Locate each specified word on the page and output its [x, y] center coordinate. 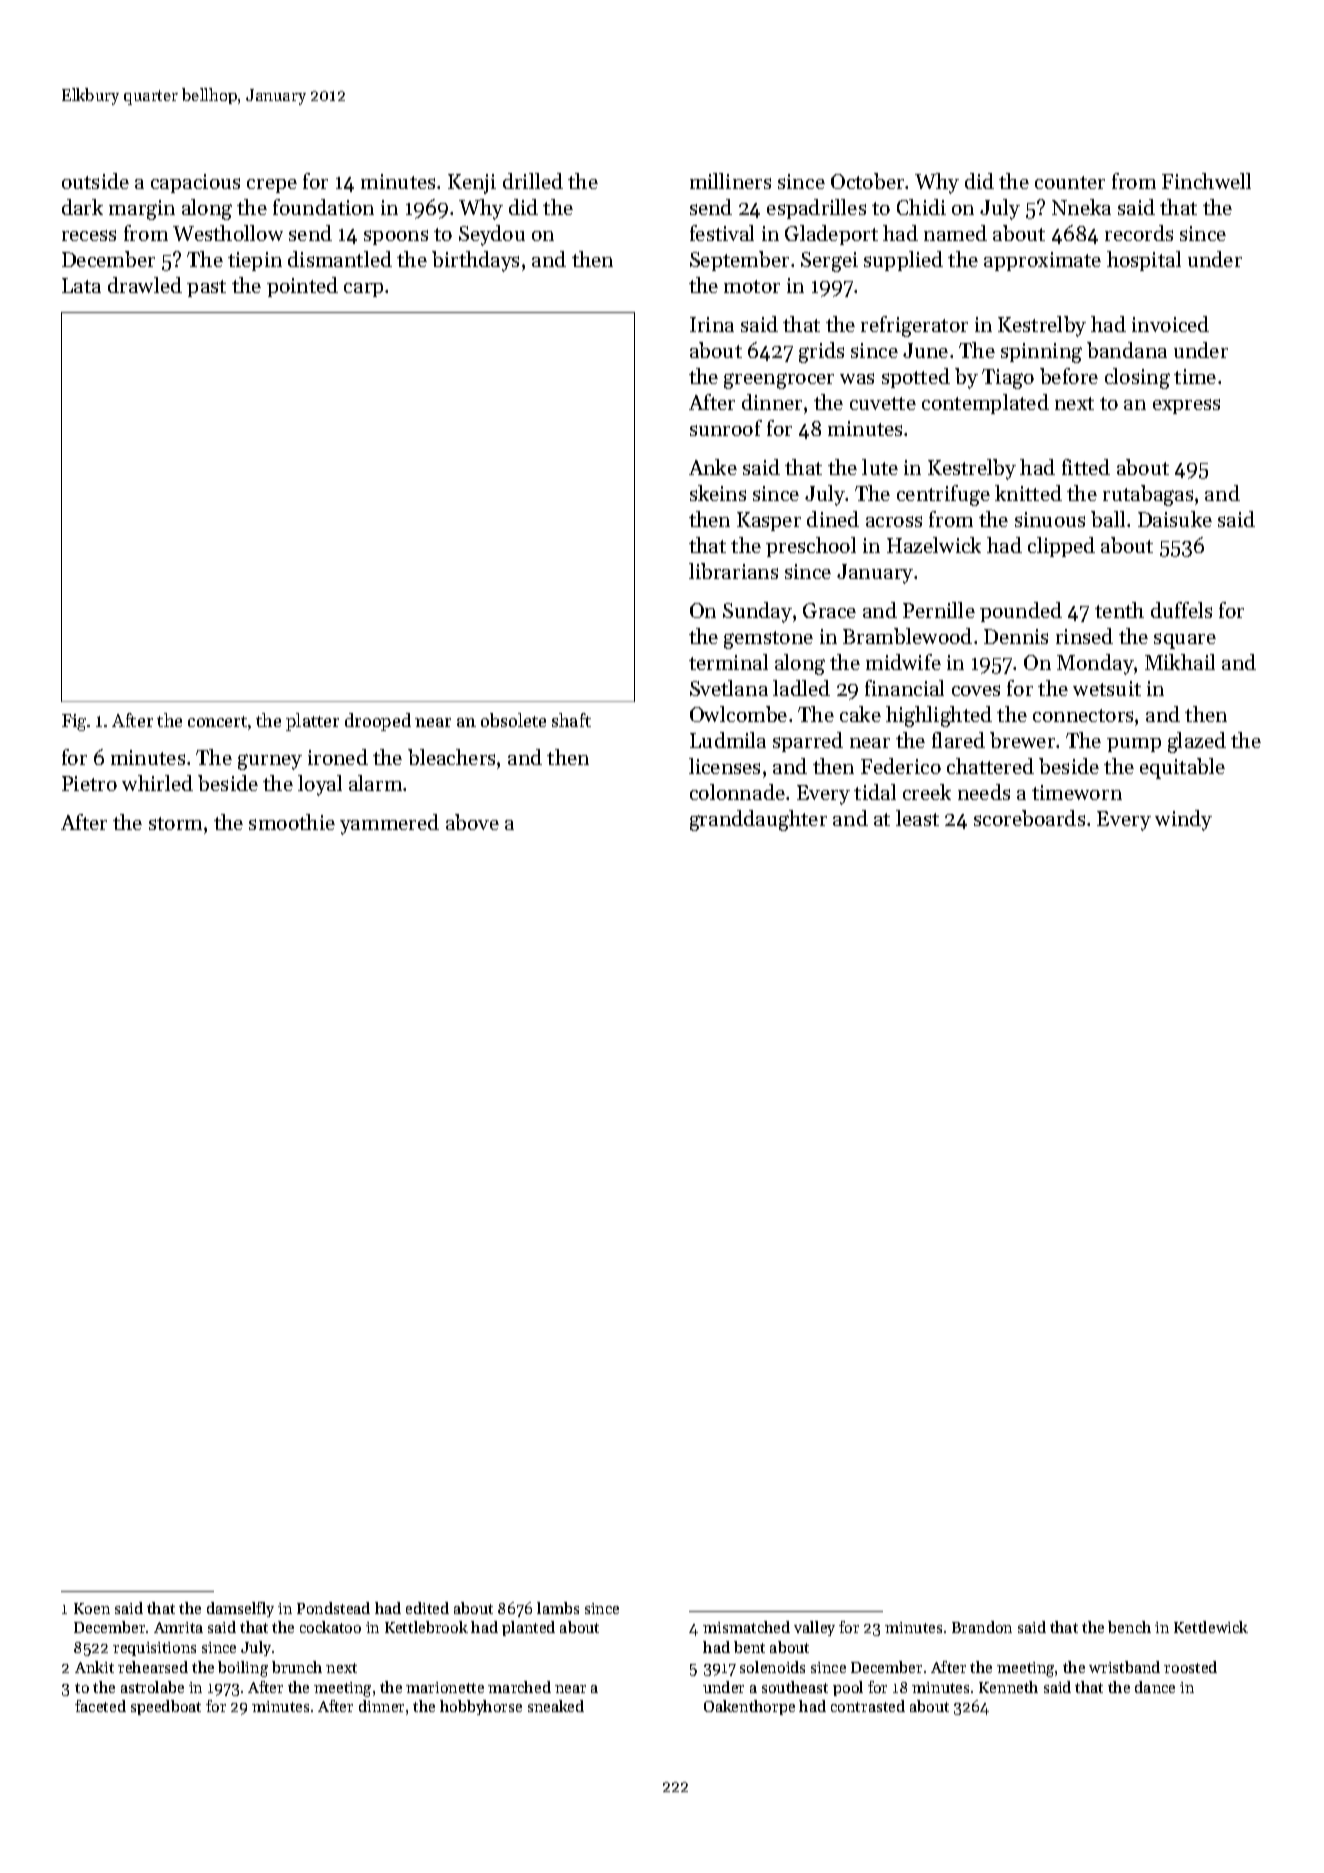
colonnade [737, 792]
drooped [378, 722]
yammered [389, 824]
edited [427, 1608]
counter [1070, 182]
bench [1129, 1627]
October [868, 181]
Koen [92, 1608]
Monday [1095, 664]
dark [82, 207]
